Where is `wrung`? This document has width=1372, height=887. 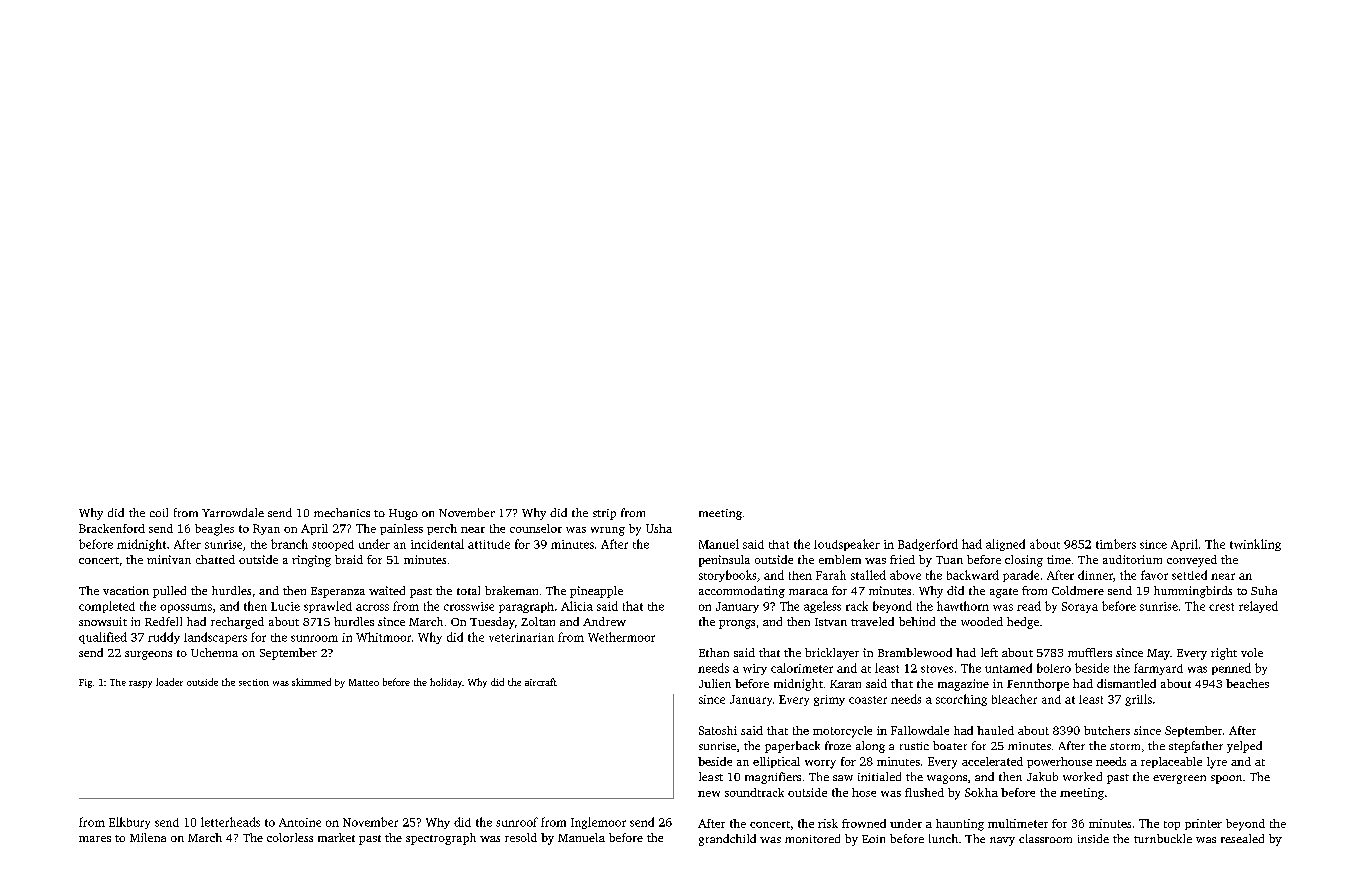 wrung is located at coordinates (608, 531).
